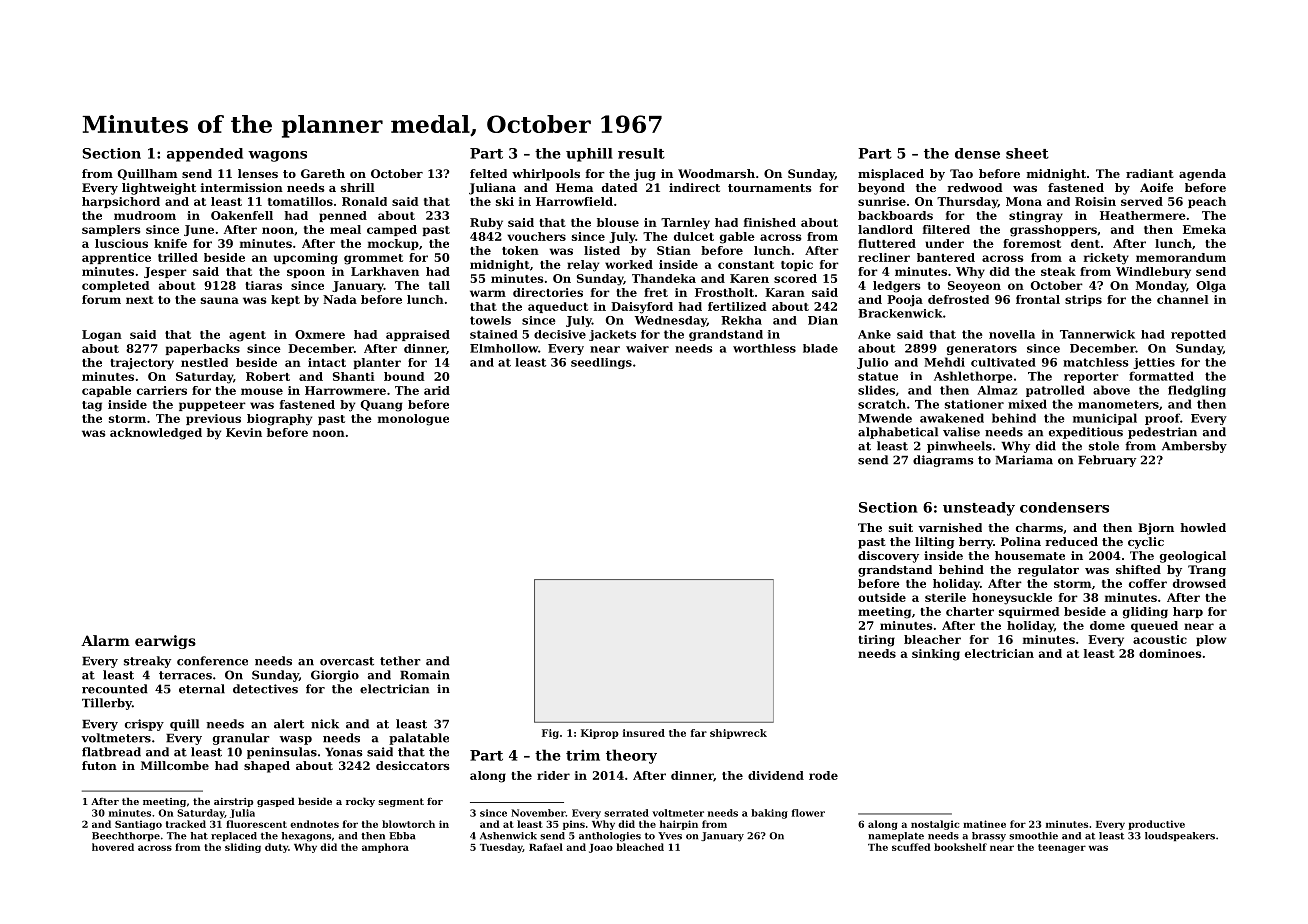  Describe the element at coordinates (888, 557) in the image. I see `discovery` at that location.
